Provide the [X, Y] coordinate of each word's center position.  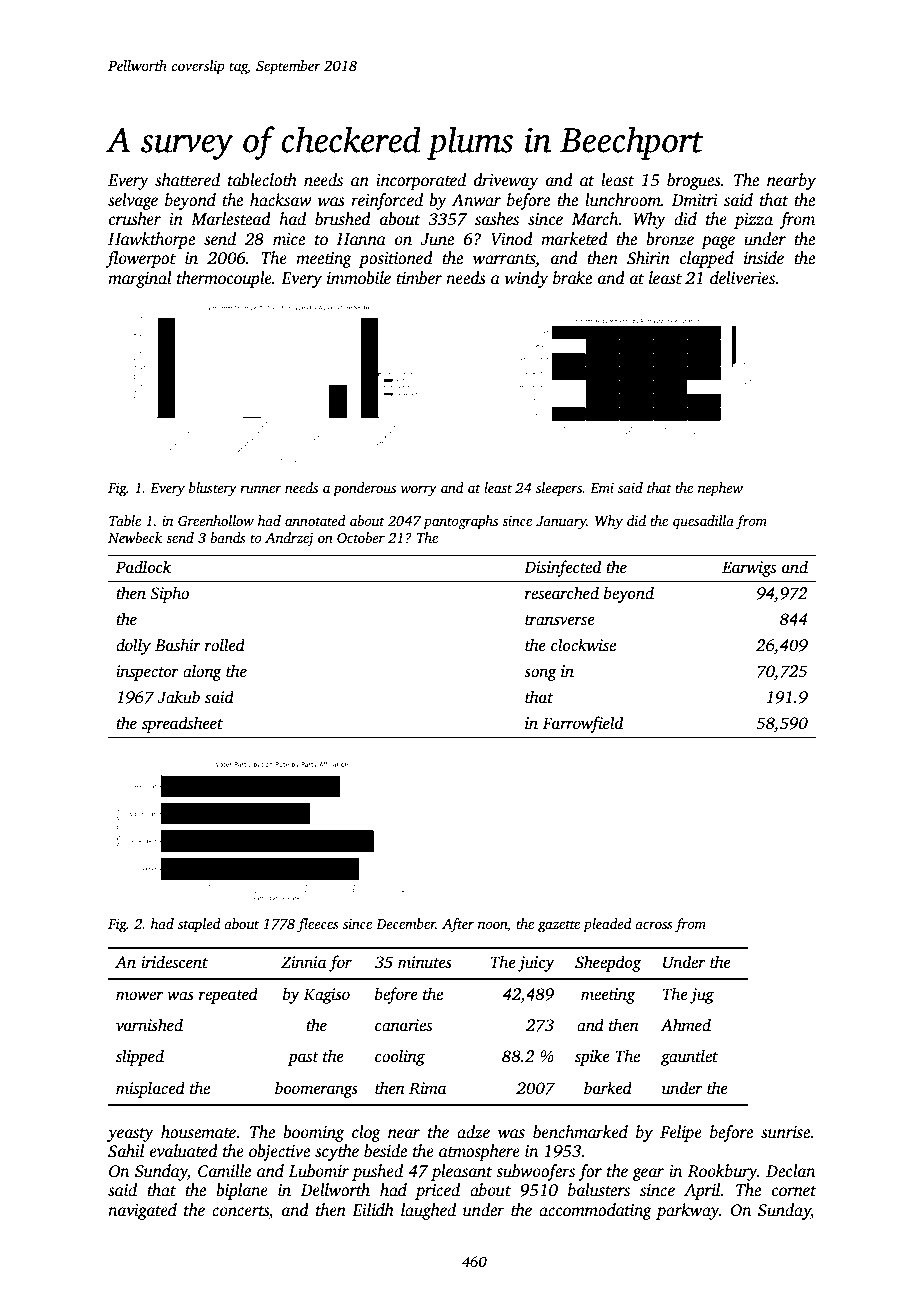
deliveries [742, 278]
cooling [400, 1057]
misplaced [150, 1089]
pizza [753, 221]
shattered [187, 180]
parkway [687, 1211]
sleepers [559, 489]
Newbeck [135, 537]
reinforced [387, 201]
